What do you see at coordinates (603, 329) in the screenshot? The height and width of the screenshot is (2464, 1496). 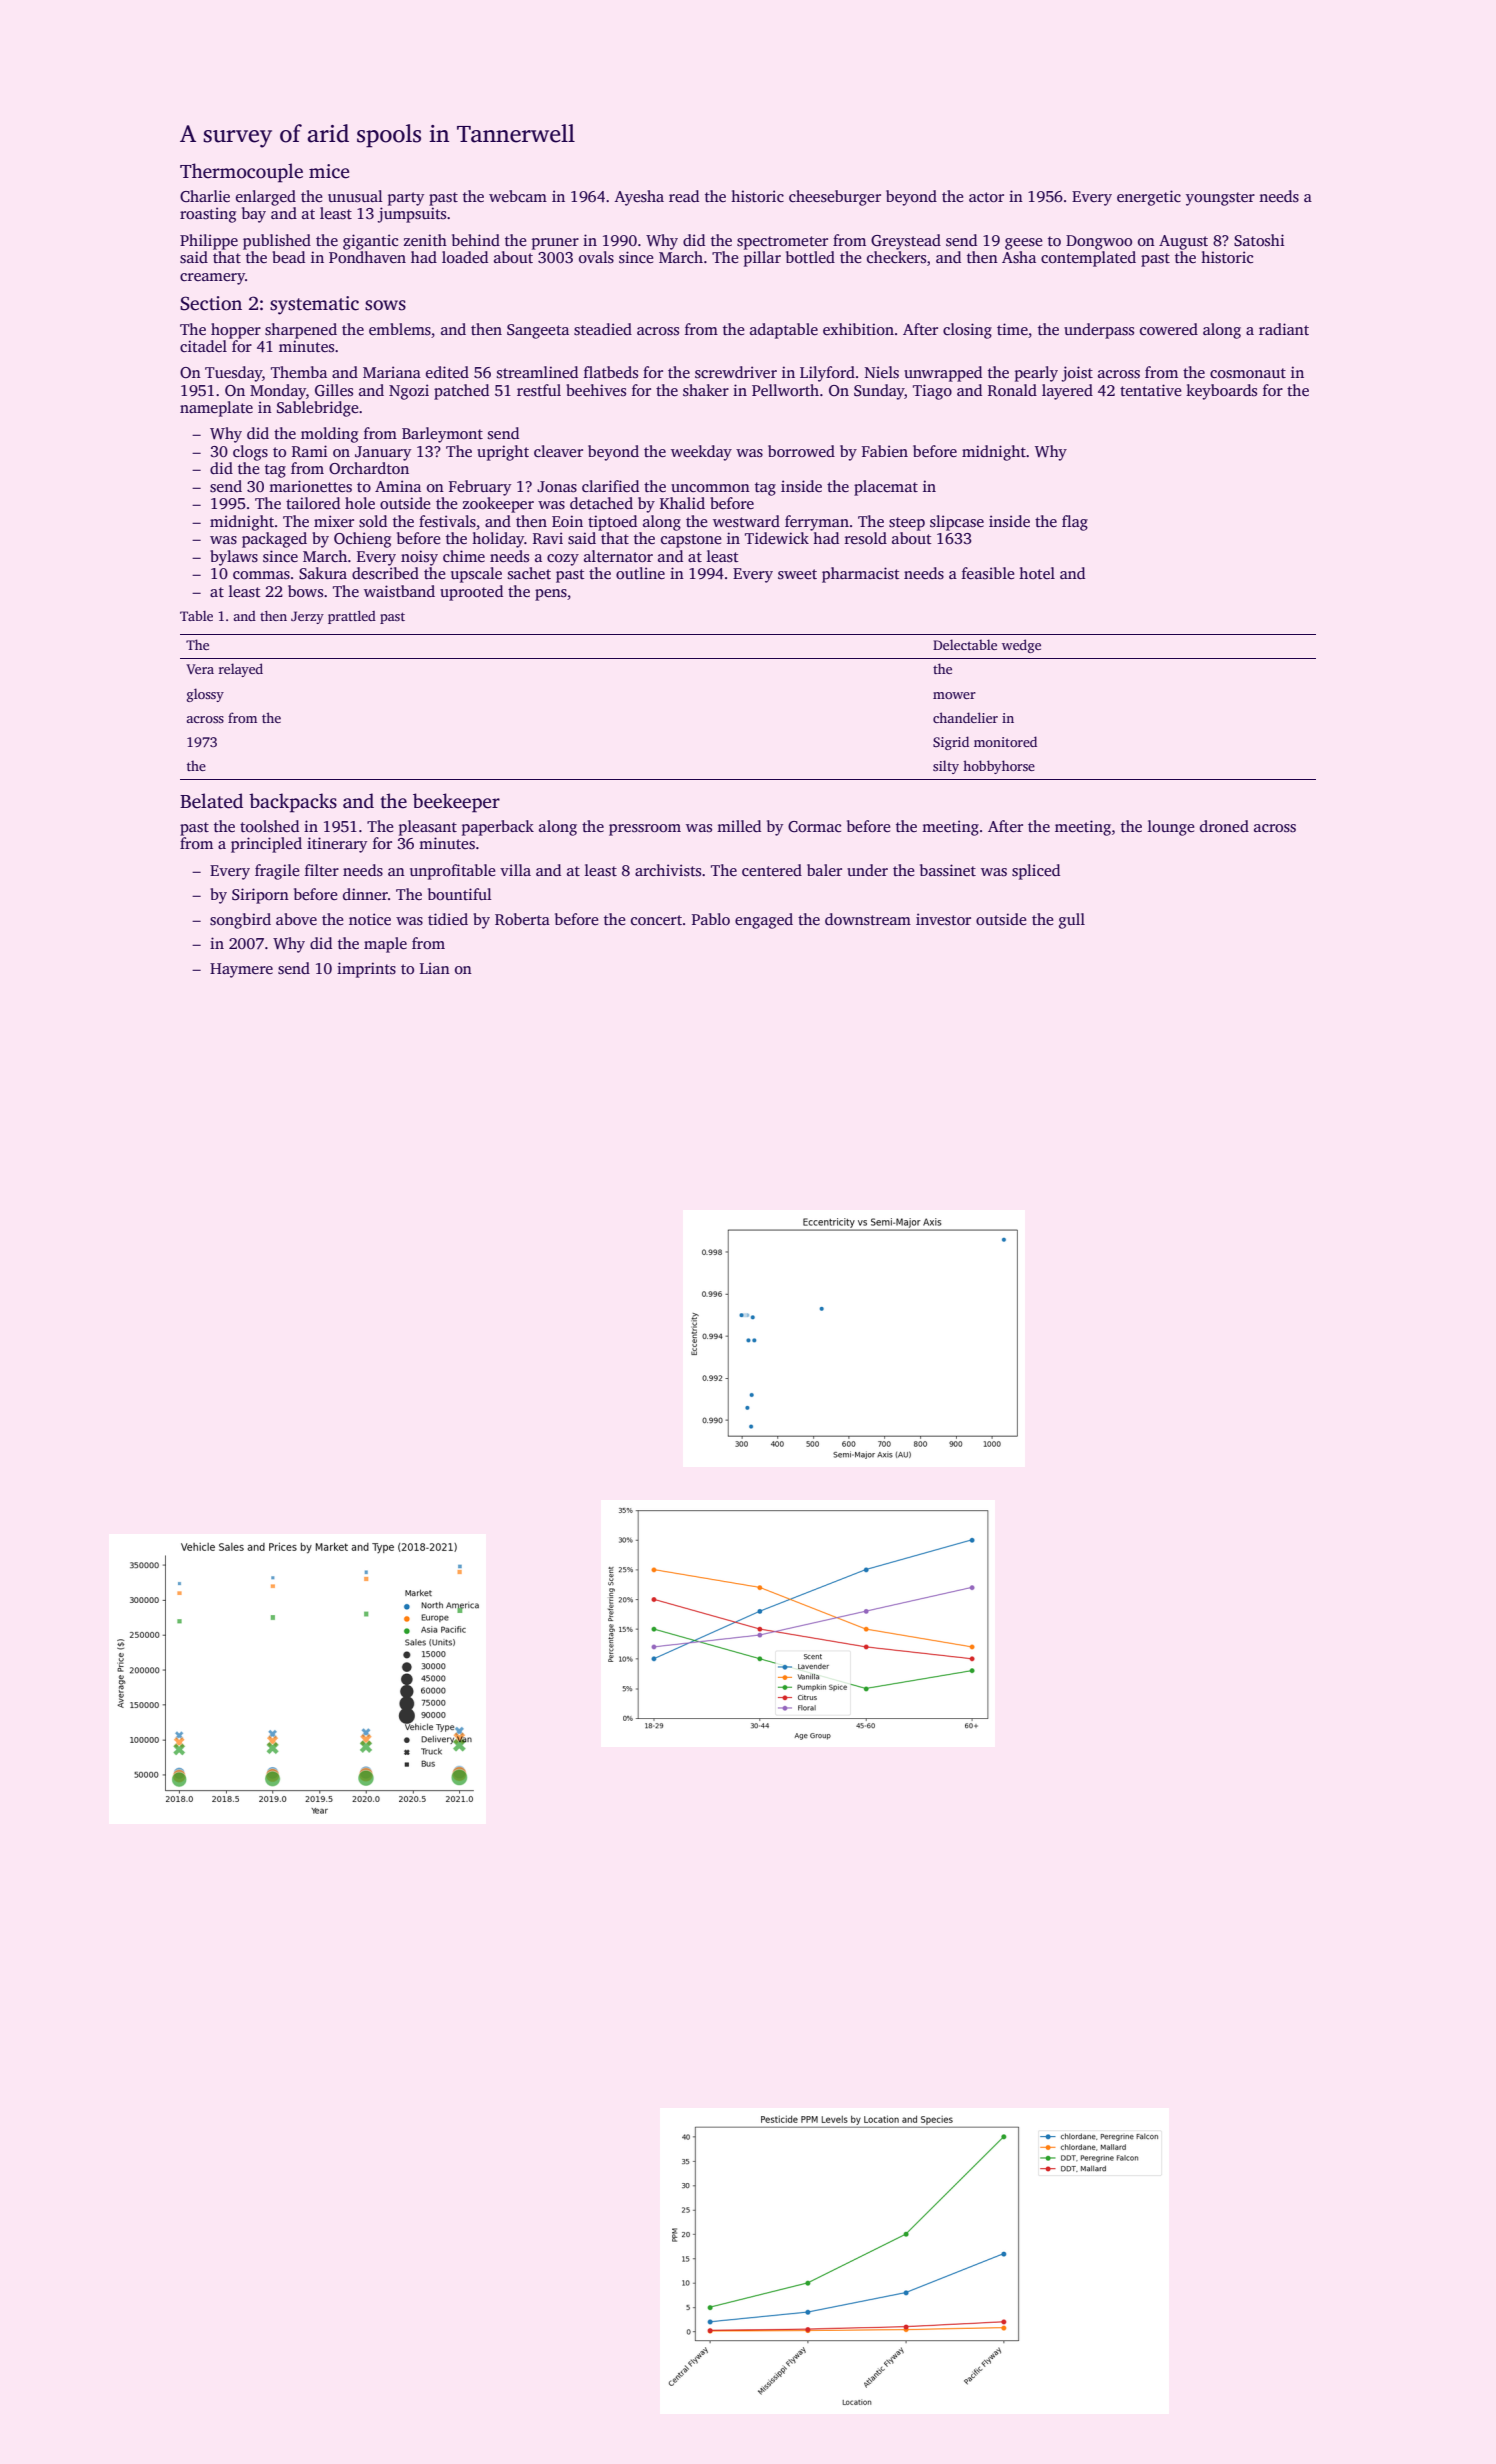 I see `steadied` at bounding box center [603, 329].
